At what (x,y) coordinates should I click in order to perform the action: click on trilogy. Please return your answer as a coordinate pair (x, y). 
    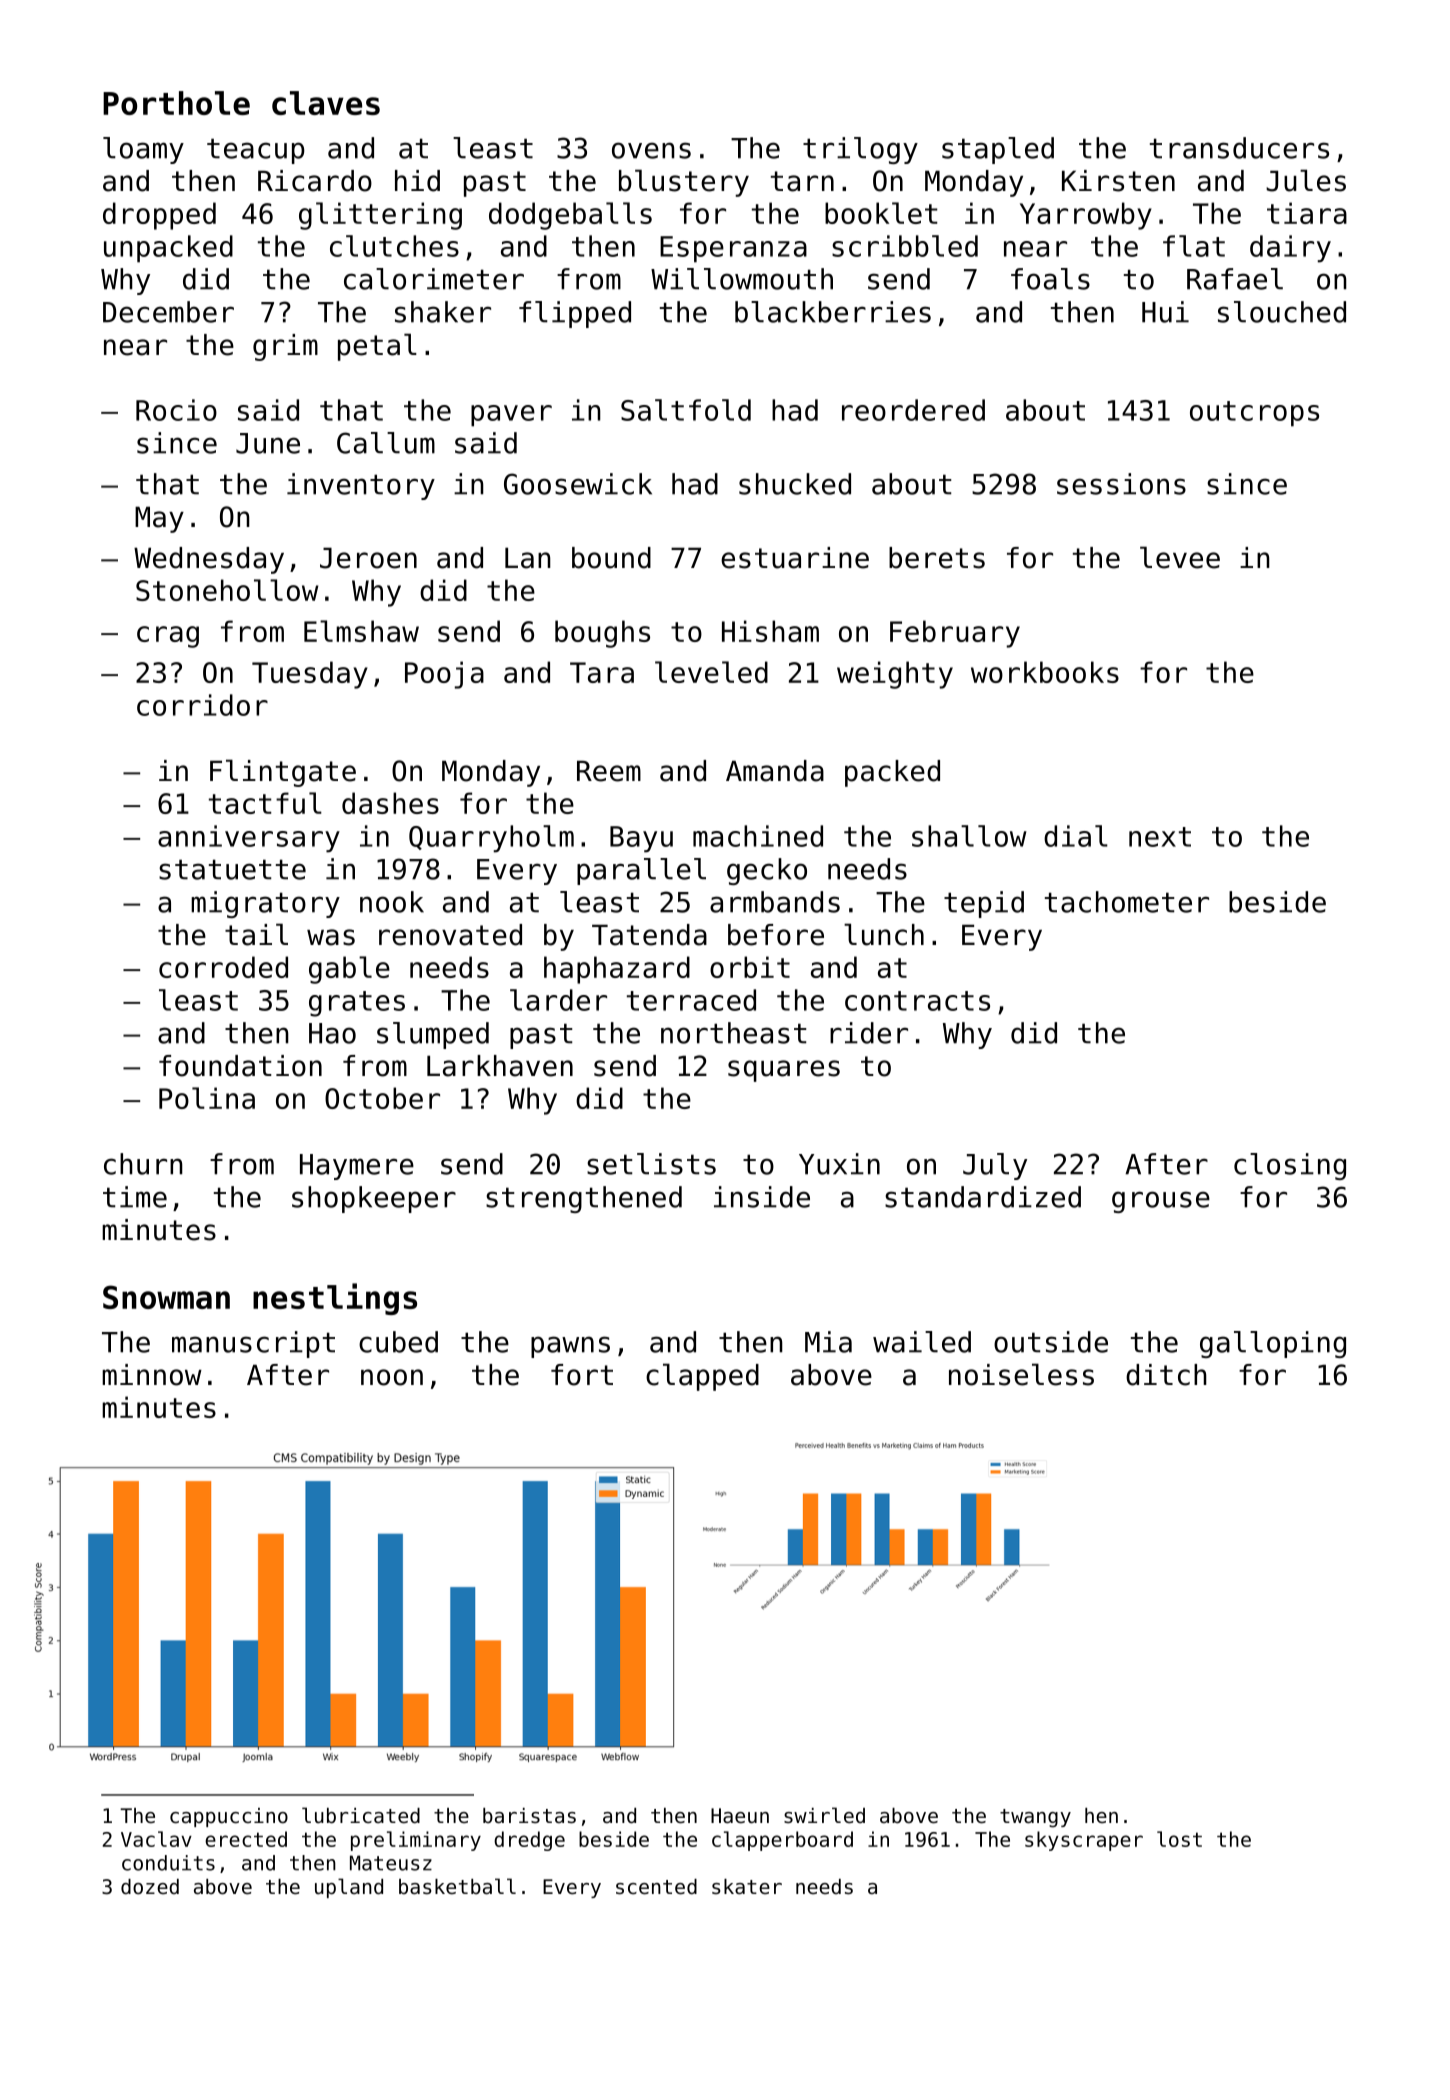
    Looking at the image, I should click on (860, 150).
